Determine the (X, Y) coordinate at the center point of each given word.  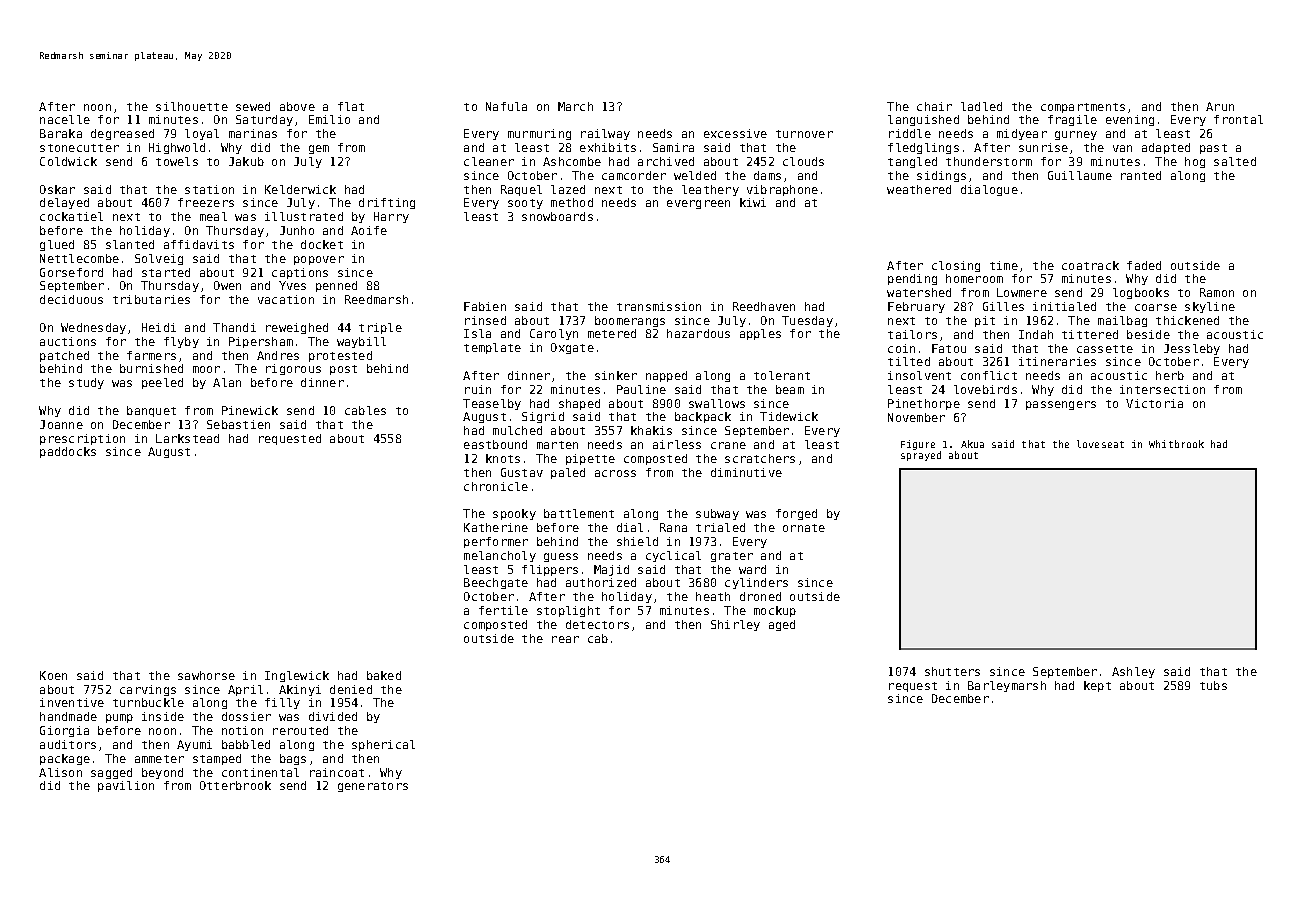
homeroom (974, 278)
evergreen (698, 204)
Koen (53, 675)
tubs (1213, 685)
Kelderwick (300, 189)
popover (319, 260)
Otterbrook (235, 785)
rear (565, 639)
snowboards (557, 216)
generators (373, 787)
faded (1144, 265)
